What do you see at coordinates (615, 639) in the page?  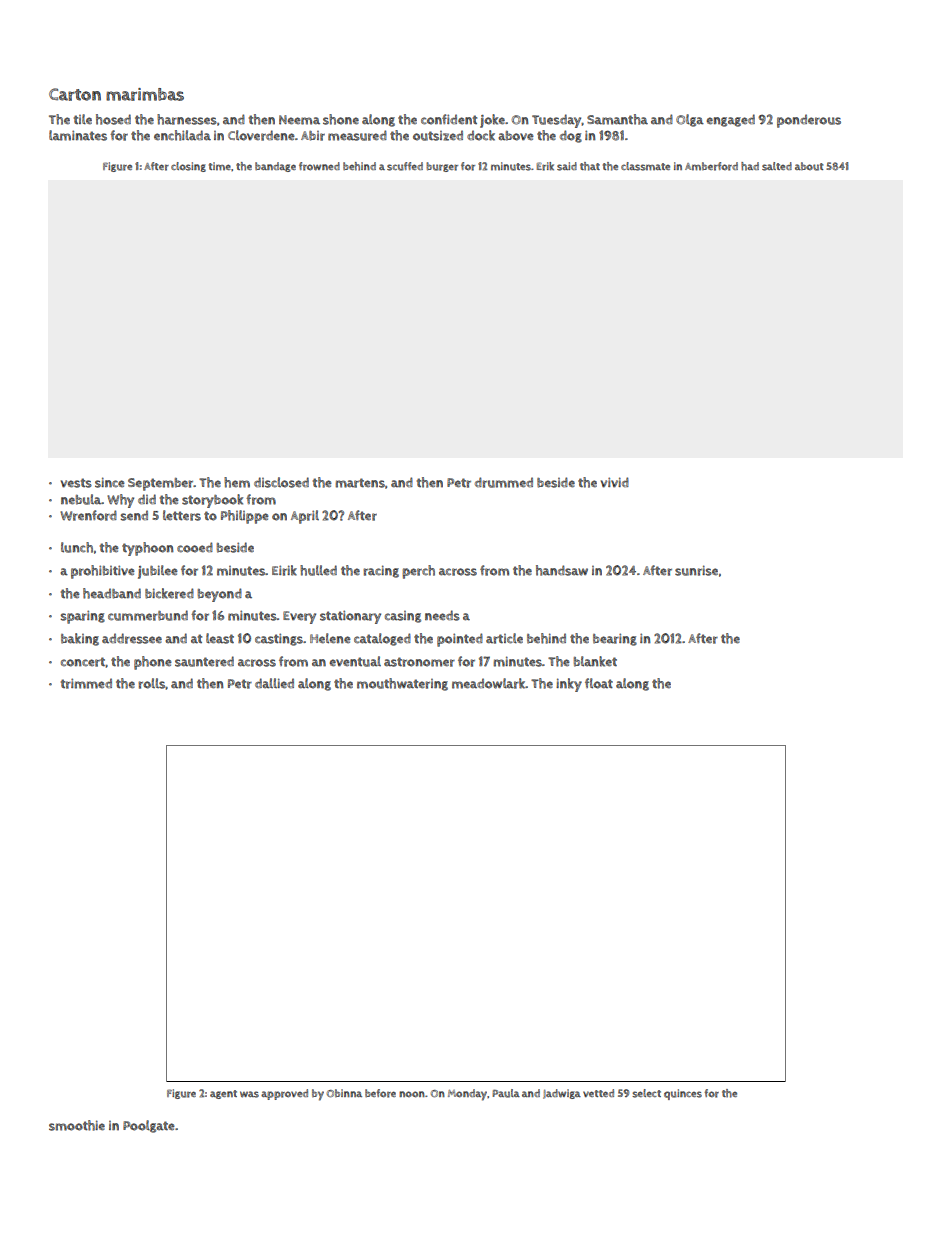 I see `bearing` at bounding box center [615, 639].
